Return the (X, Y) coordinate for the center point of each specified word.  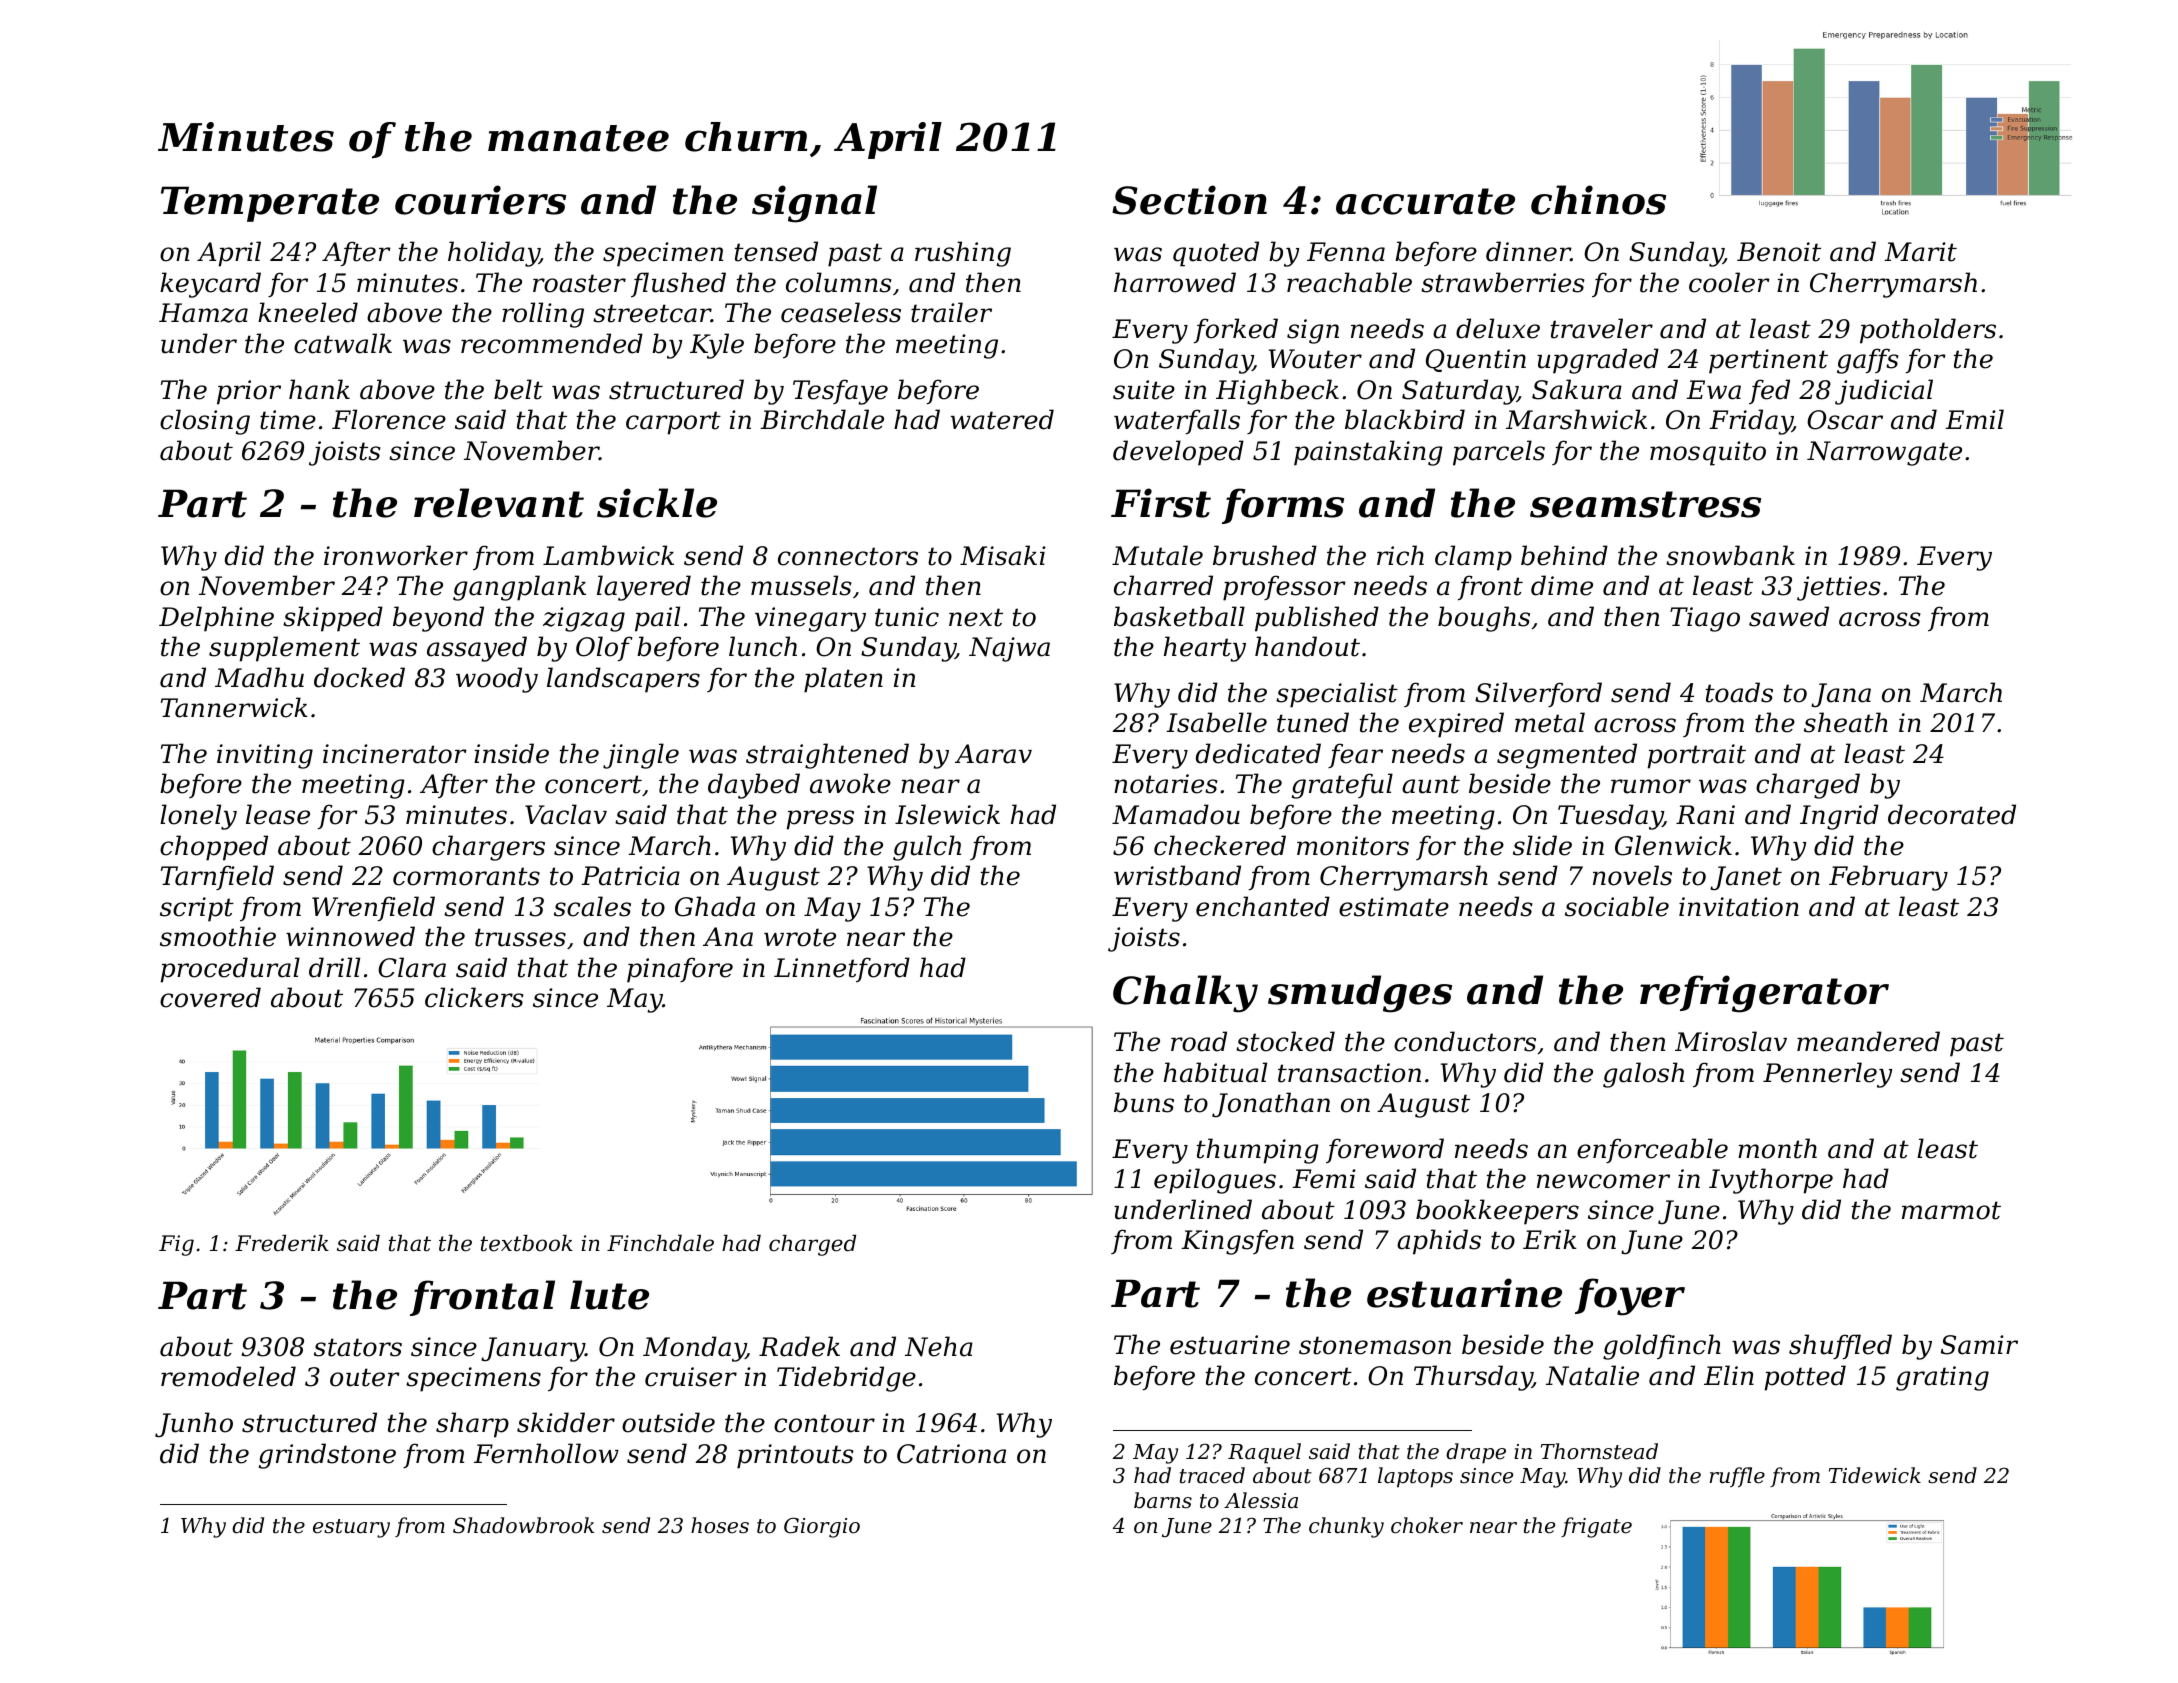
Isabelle (1216, 722)
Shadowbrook (523, 1525)
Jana (1841, 695)
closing (205, 422)
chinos (1598, 200)
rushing (963, 254)
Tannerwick (234, 707)
